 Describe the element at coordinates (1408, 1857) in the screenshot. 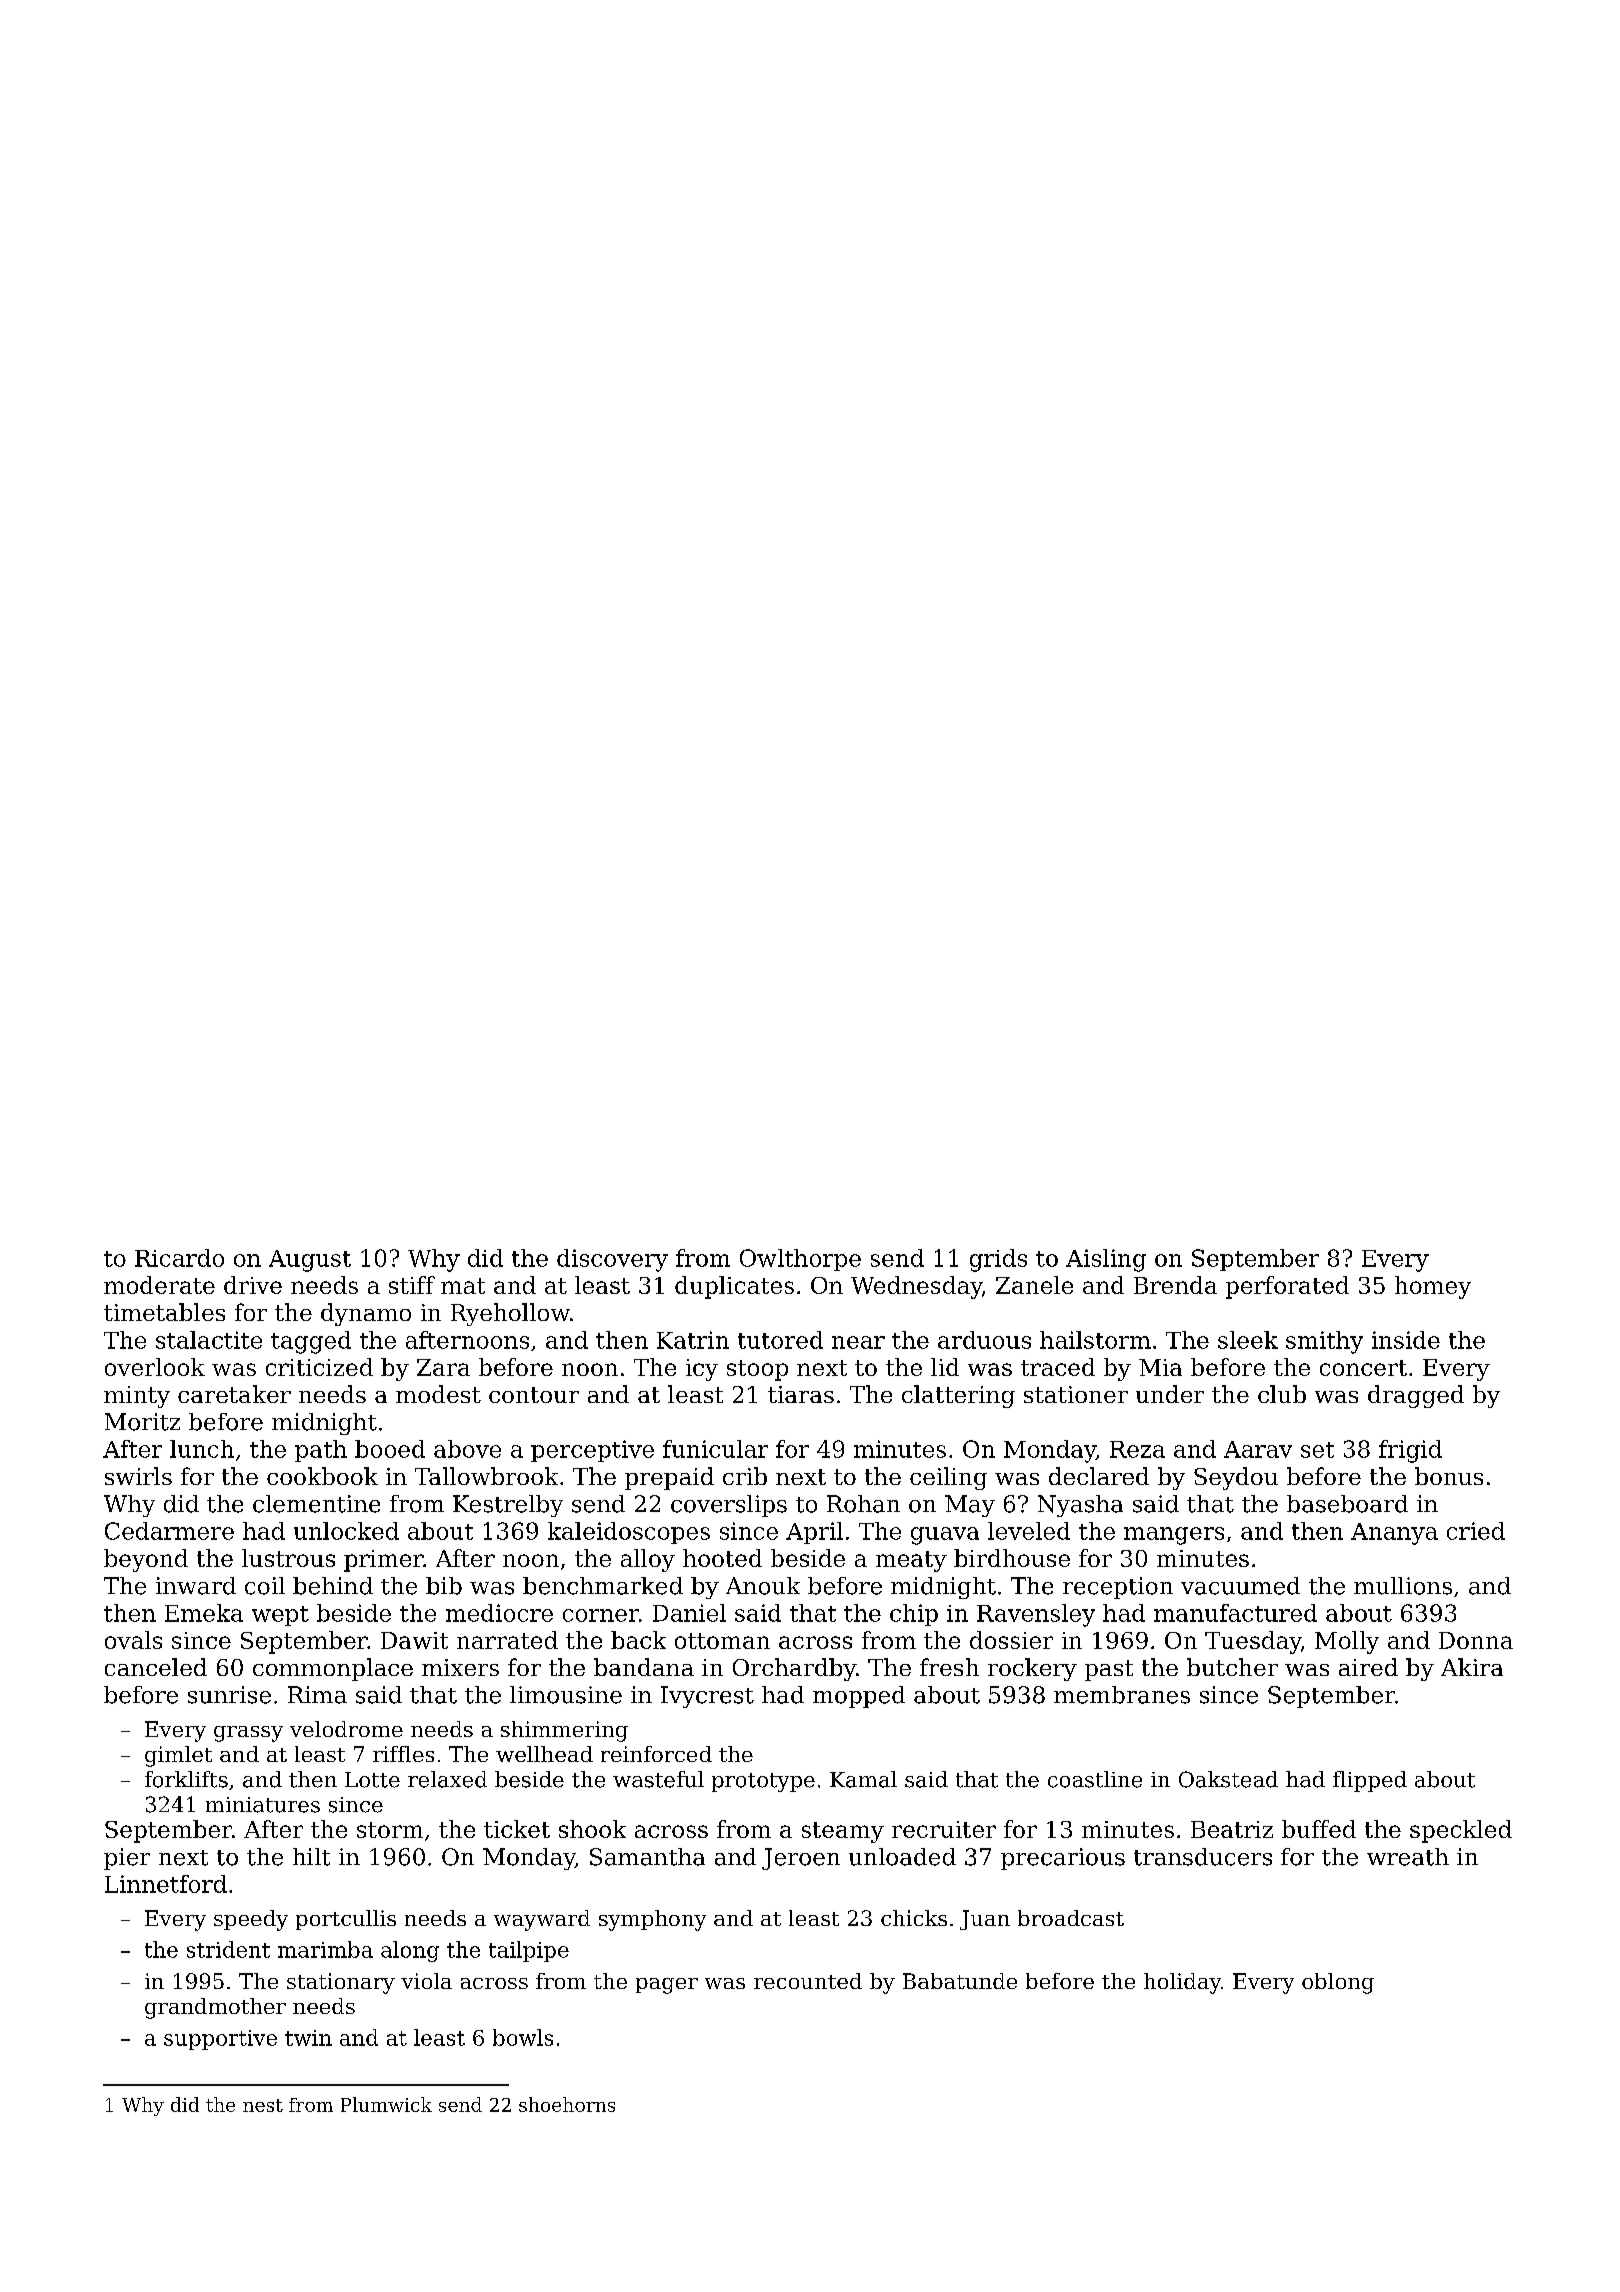

I see `wreath` at that location.
